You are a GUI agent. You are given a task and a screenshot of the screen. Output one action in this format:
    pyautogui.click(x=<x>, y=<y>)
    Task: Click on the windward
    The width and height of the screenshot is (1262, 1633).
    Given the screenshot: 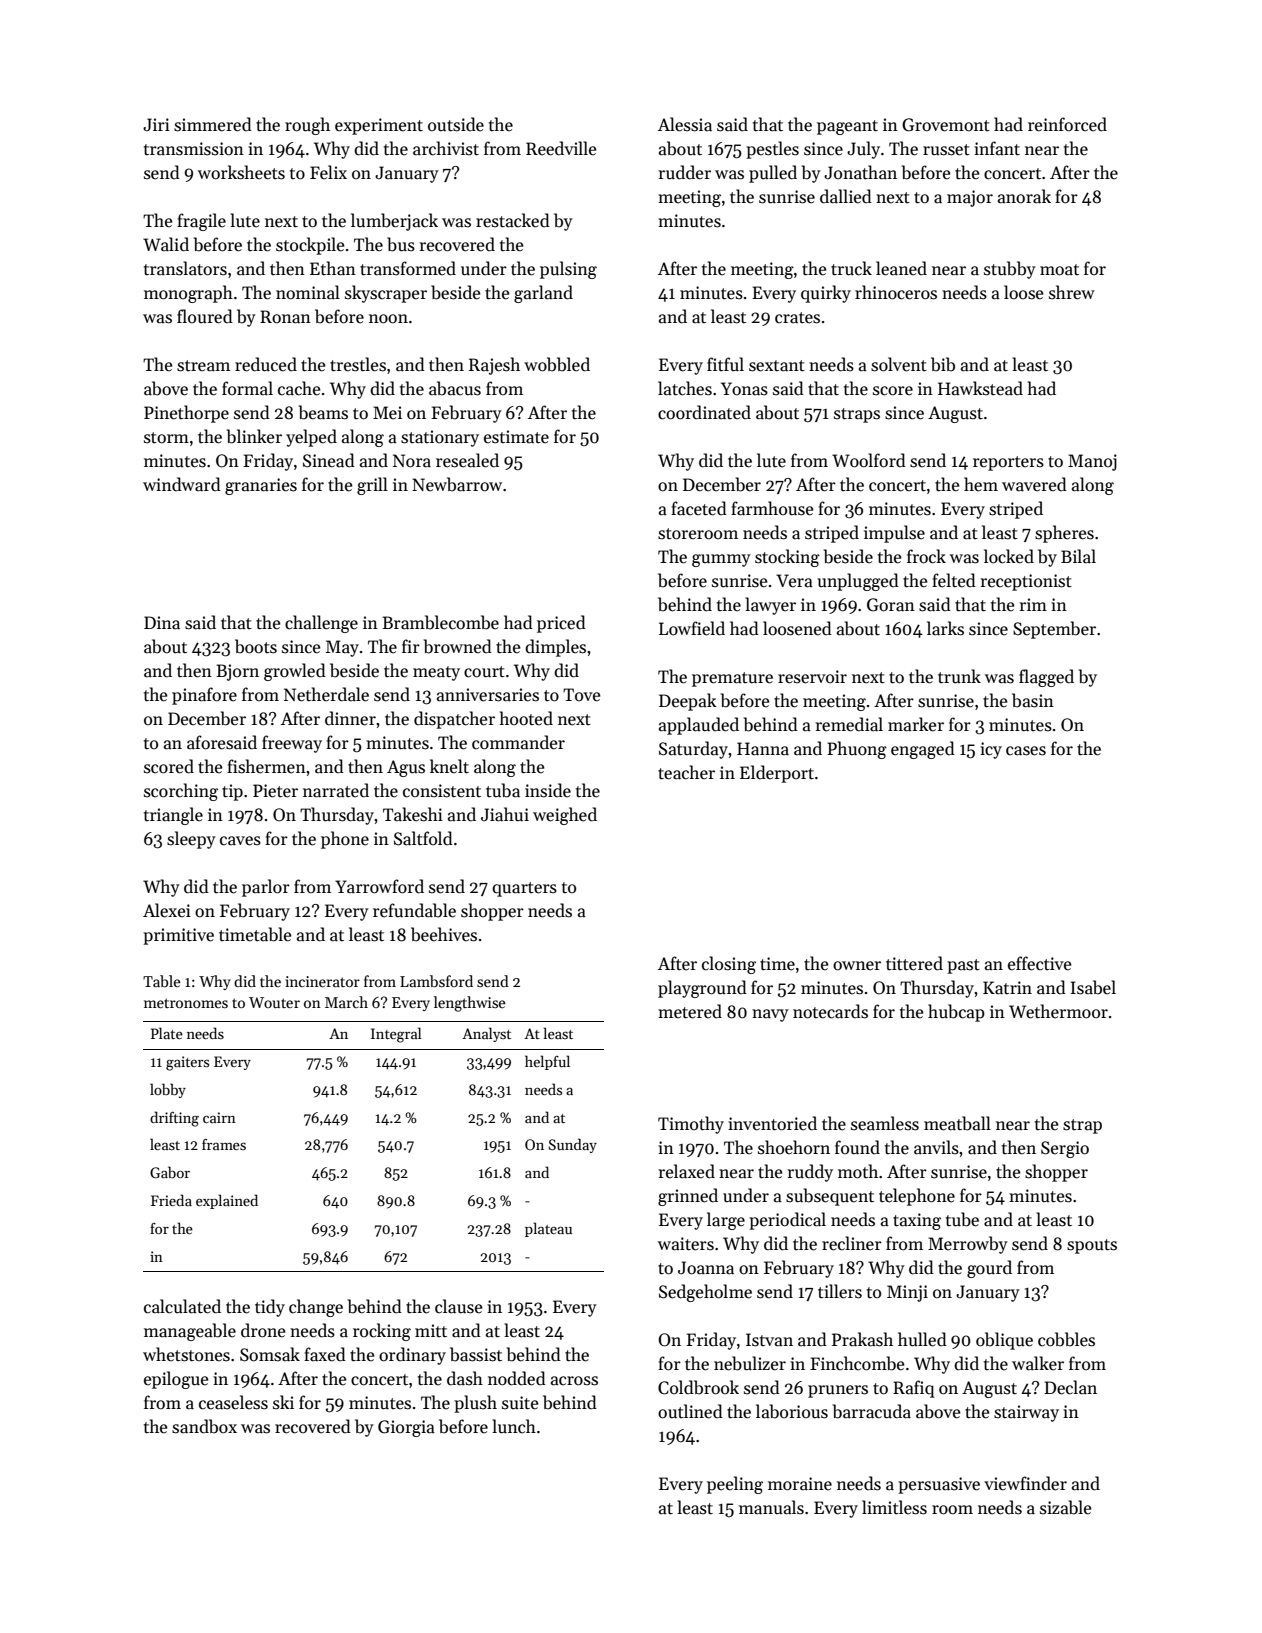 What is the action you would take?
    pyautogui.click(x=182, y=484)
